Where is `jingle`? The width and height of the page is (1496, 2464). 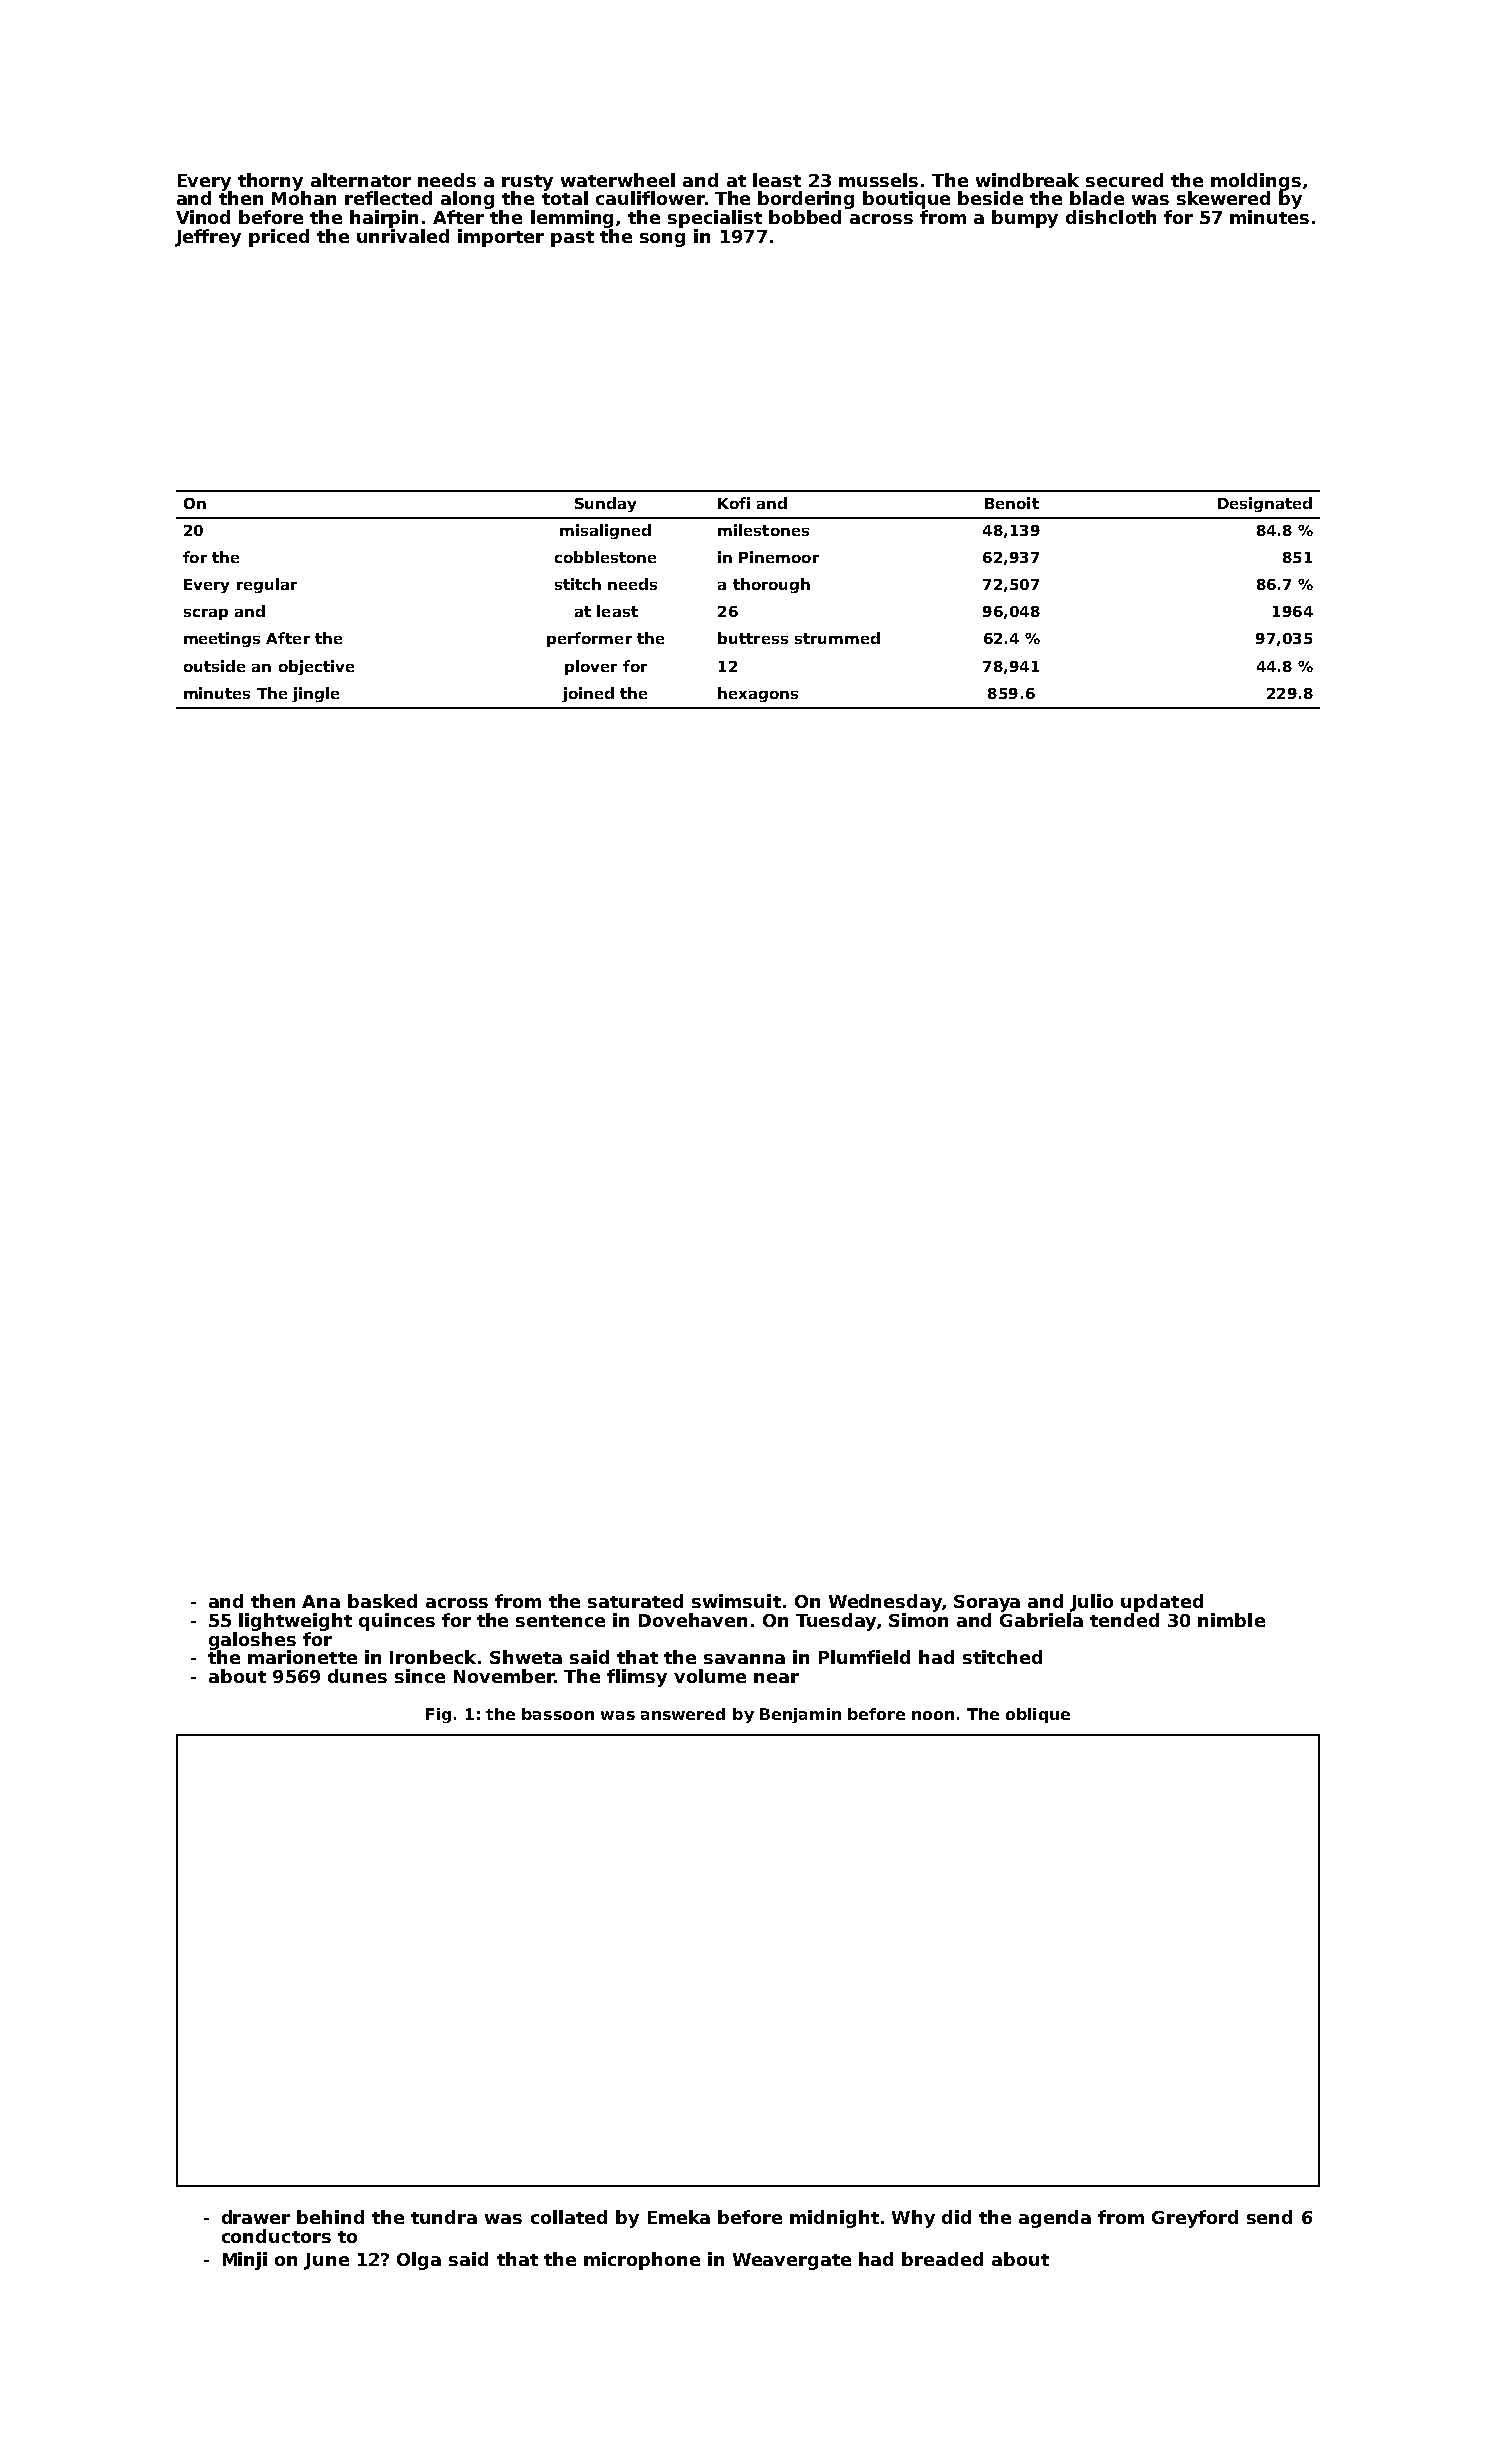 jingle is located at coordinates (315, 694).
